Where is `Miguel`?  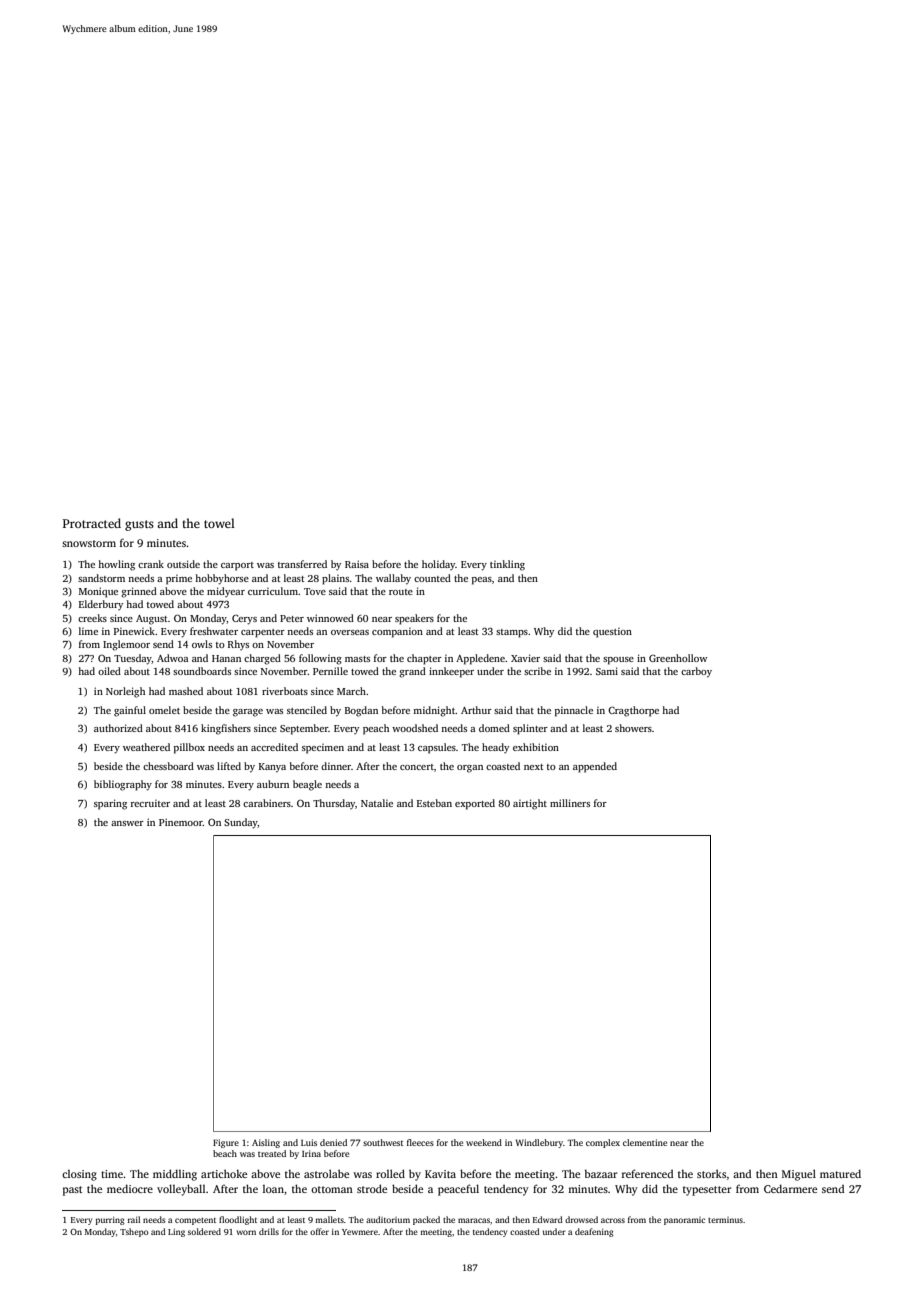
Miguel is located at coordinates (799, 1175).
